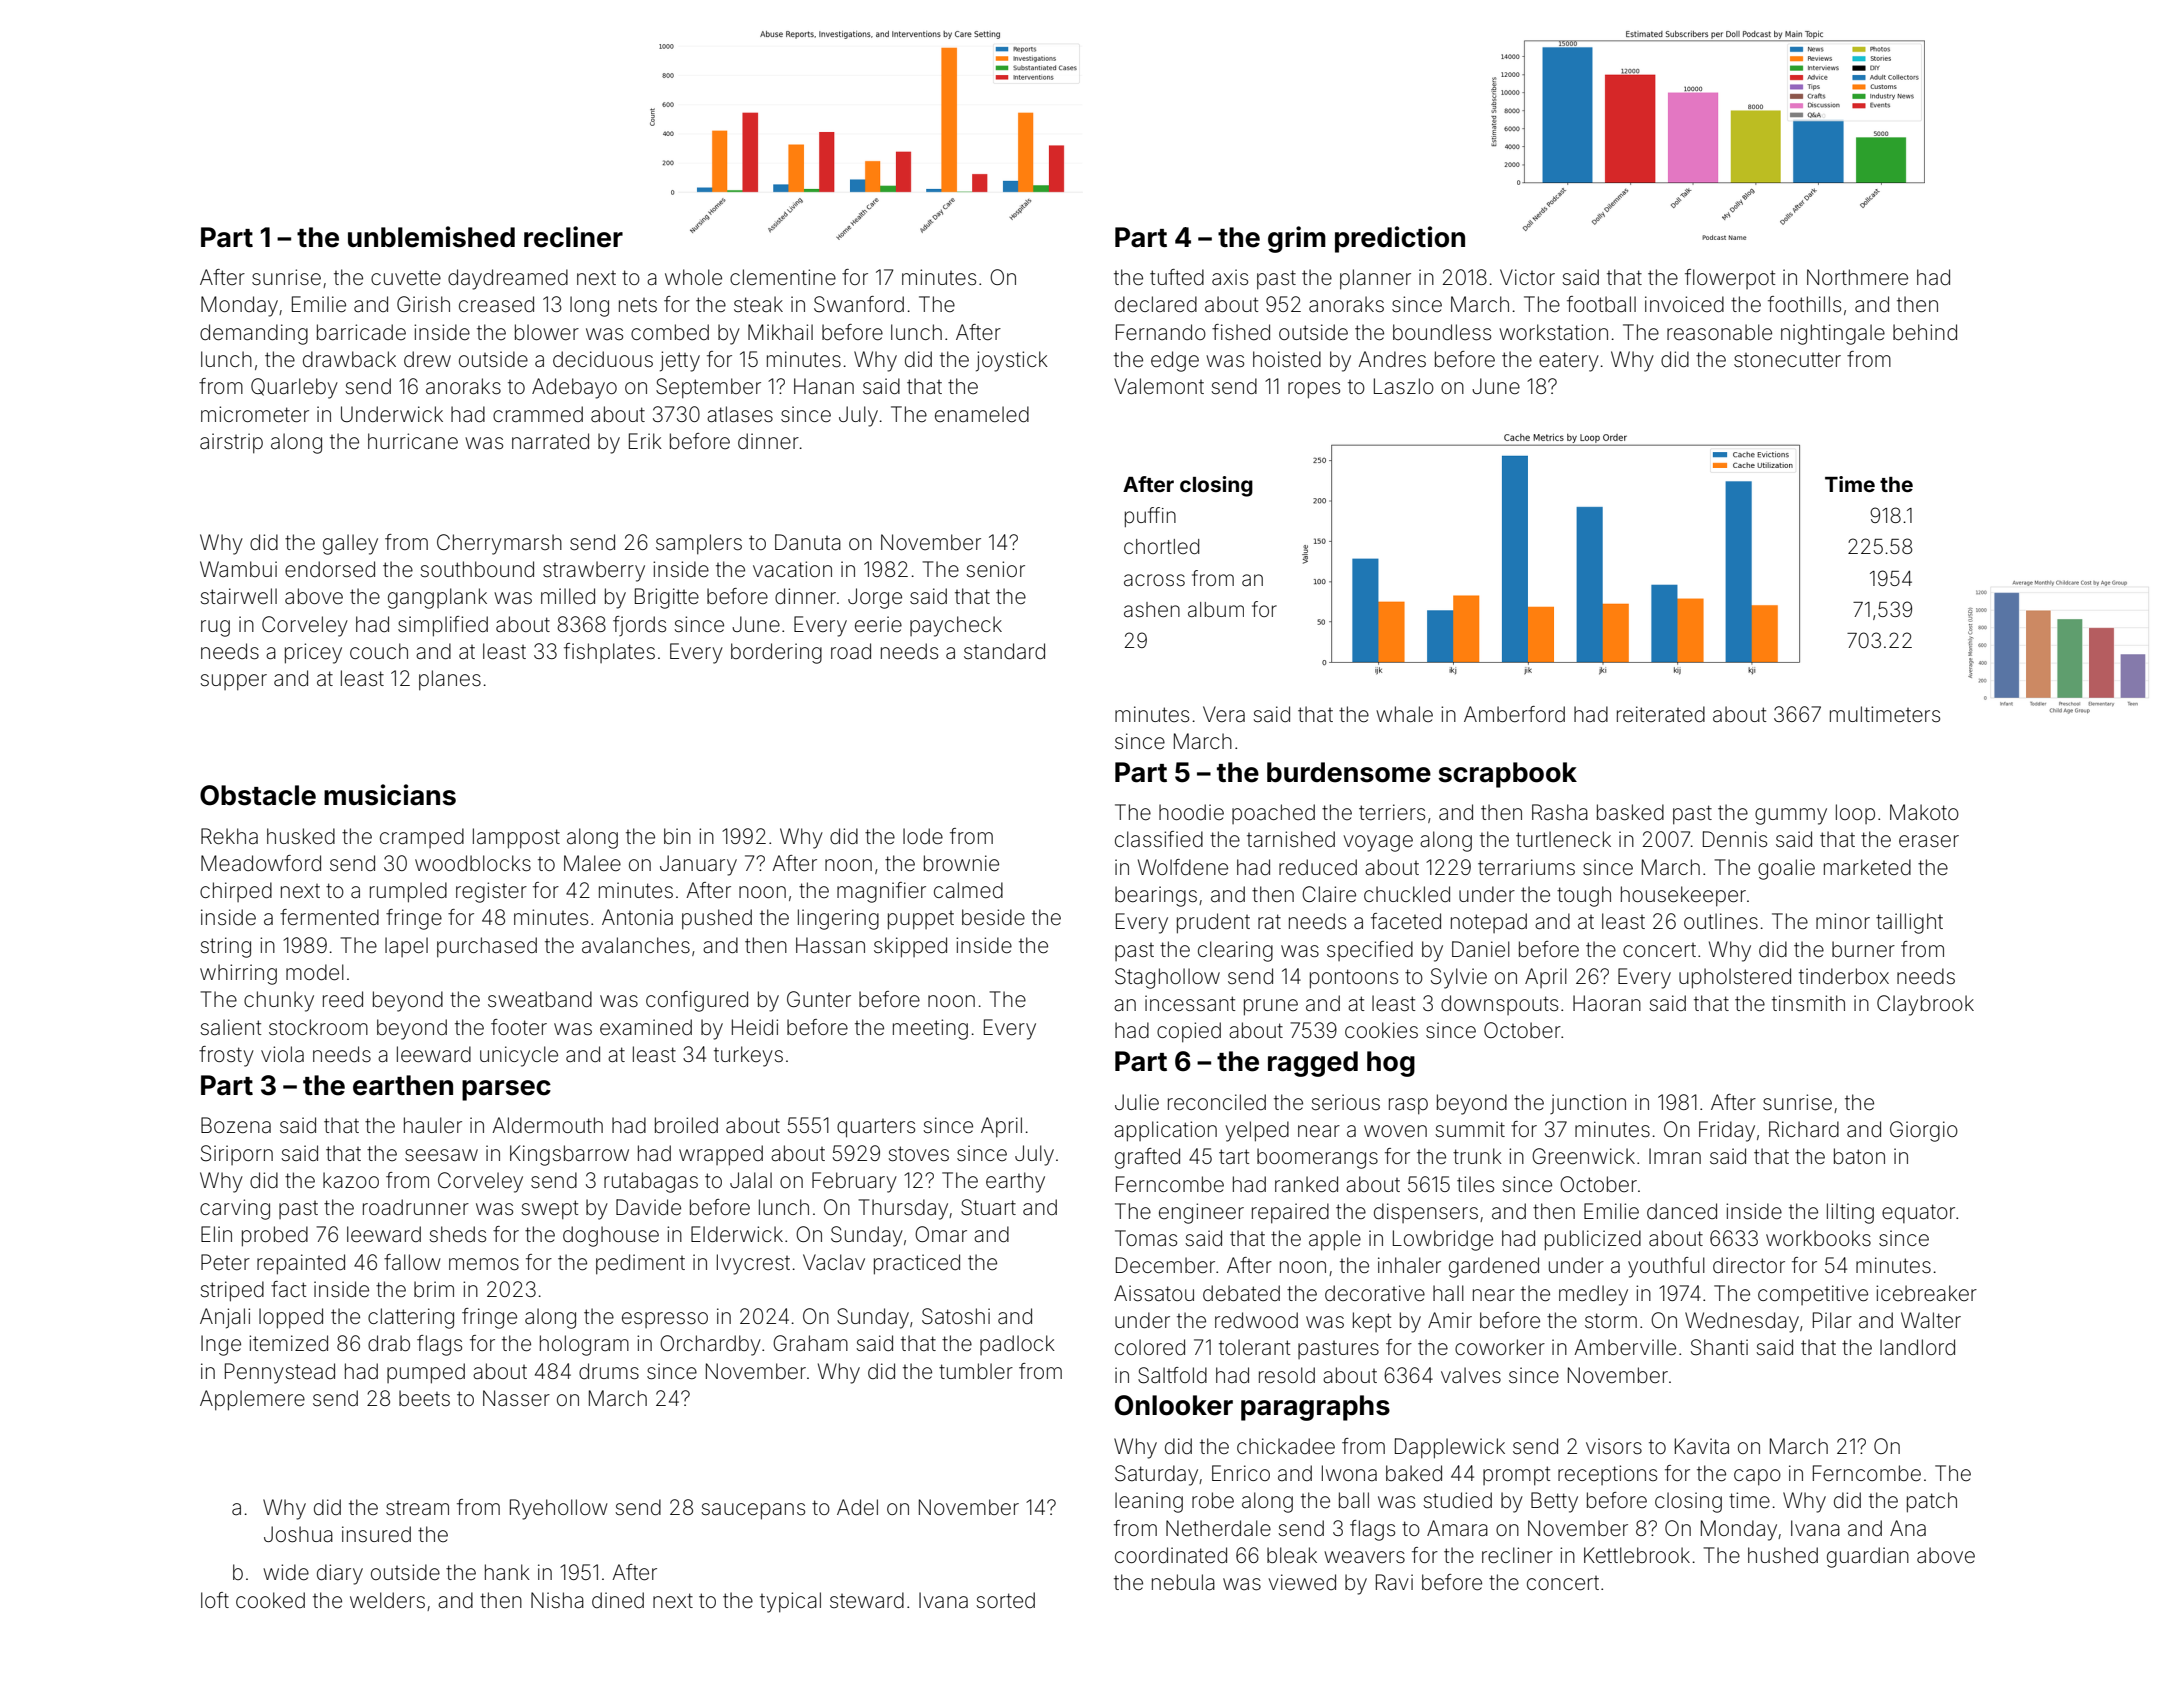 The width and height of the document is (2178, 1683). What do you see at coordinates (540, 999) in the document?
I see `sweatband` at bounding box center [540, 999].
